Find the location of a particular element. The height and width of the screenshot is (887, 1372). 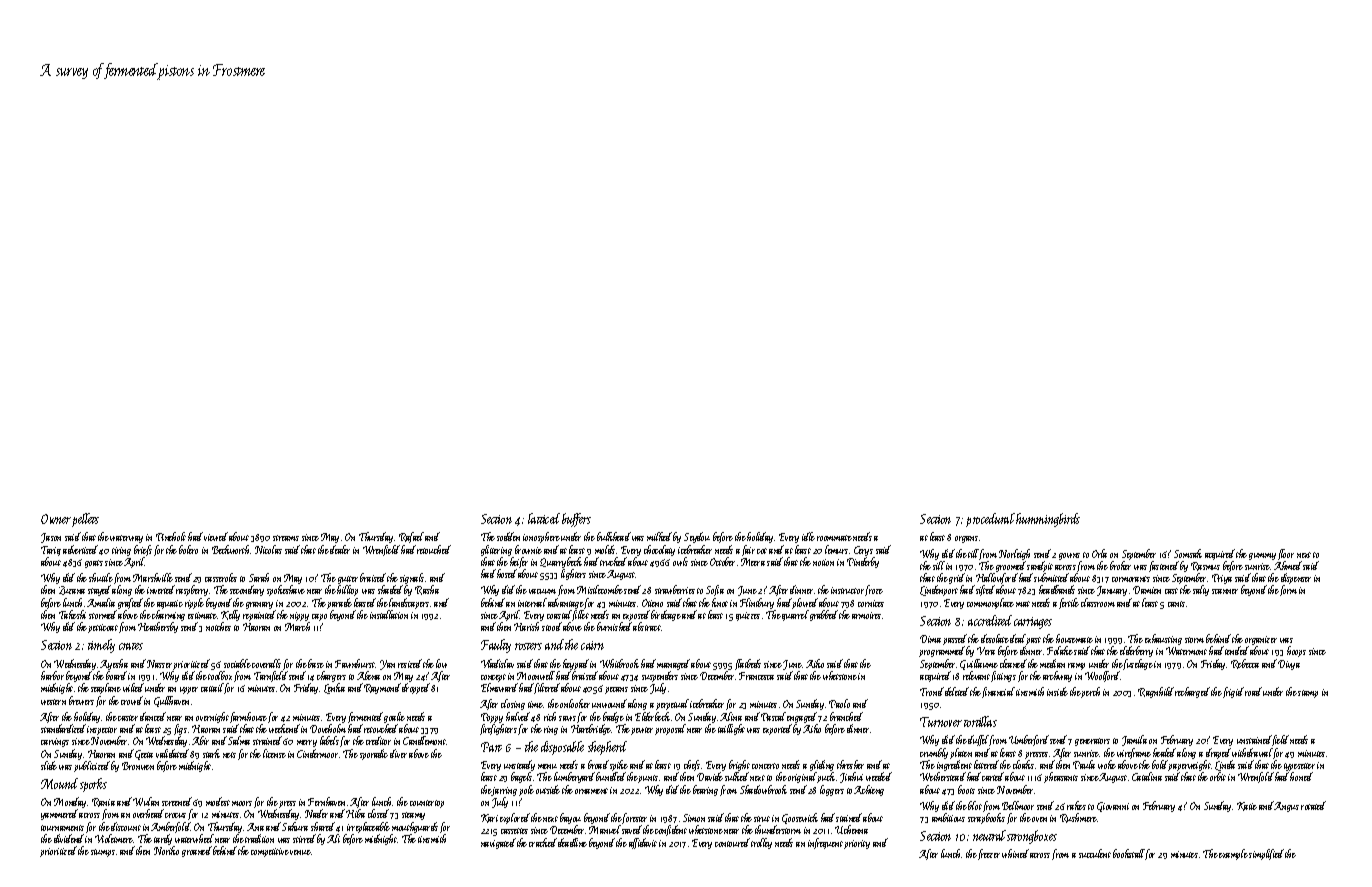

Owner is located at coordinates (56, 519).
